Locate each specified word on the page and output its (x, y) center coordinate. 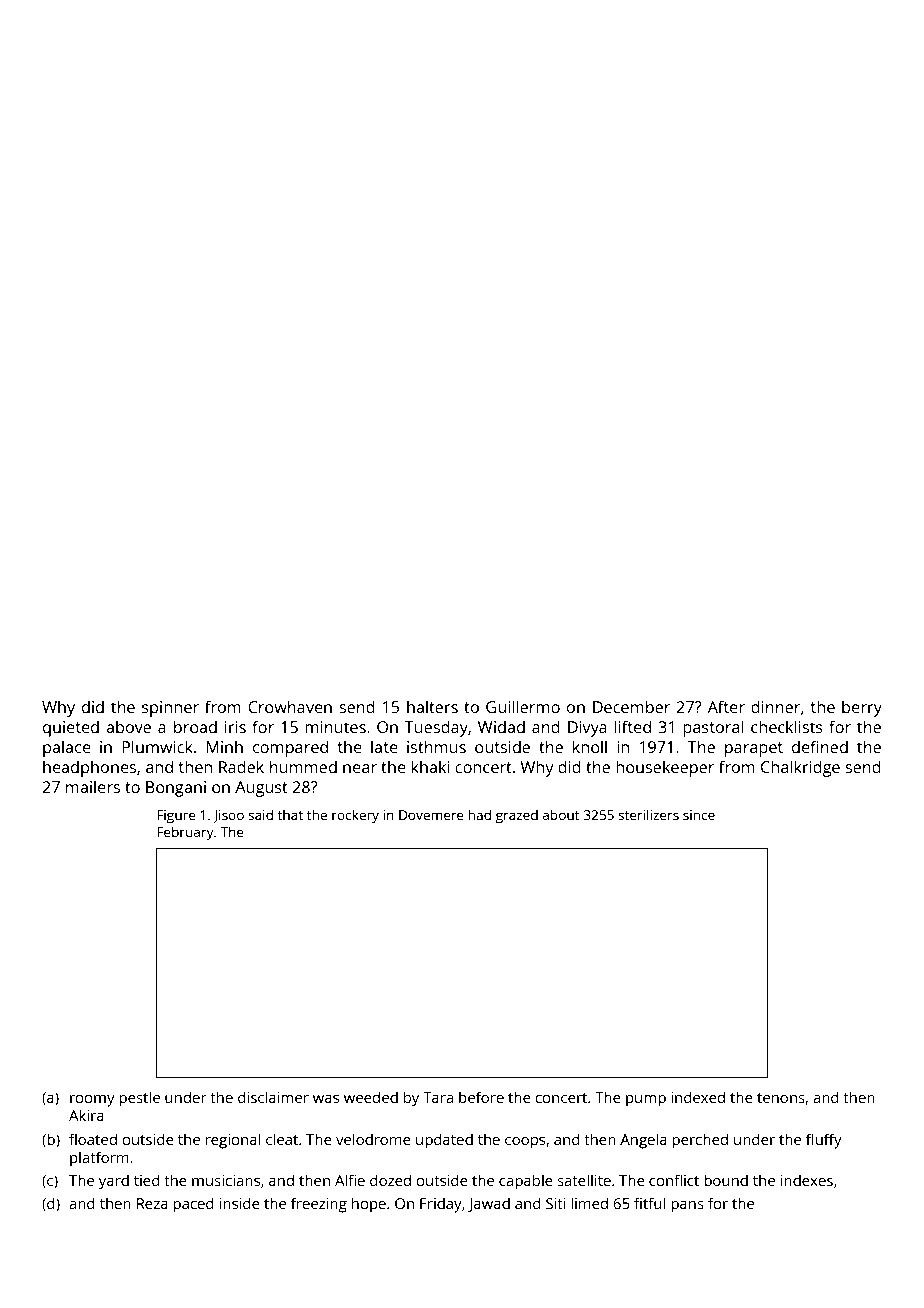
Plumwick (157, 746)
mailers (93, 786)
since (699, 815)
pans (687, 1207)
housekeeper (665, 768)
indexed (698, 1097)
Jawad (489, 1204)
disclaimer (273, 1097)
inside (240, 1203)
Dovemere (431, 815)
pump (646, 1101)
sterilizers (648, 814)
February (185, 833)
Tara (438, 1097)
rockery (355, 816)
